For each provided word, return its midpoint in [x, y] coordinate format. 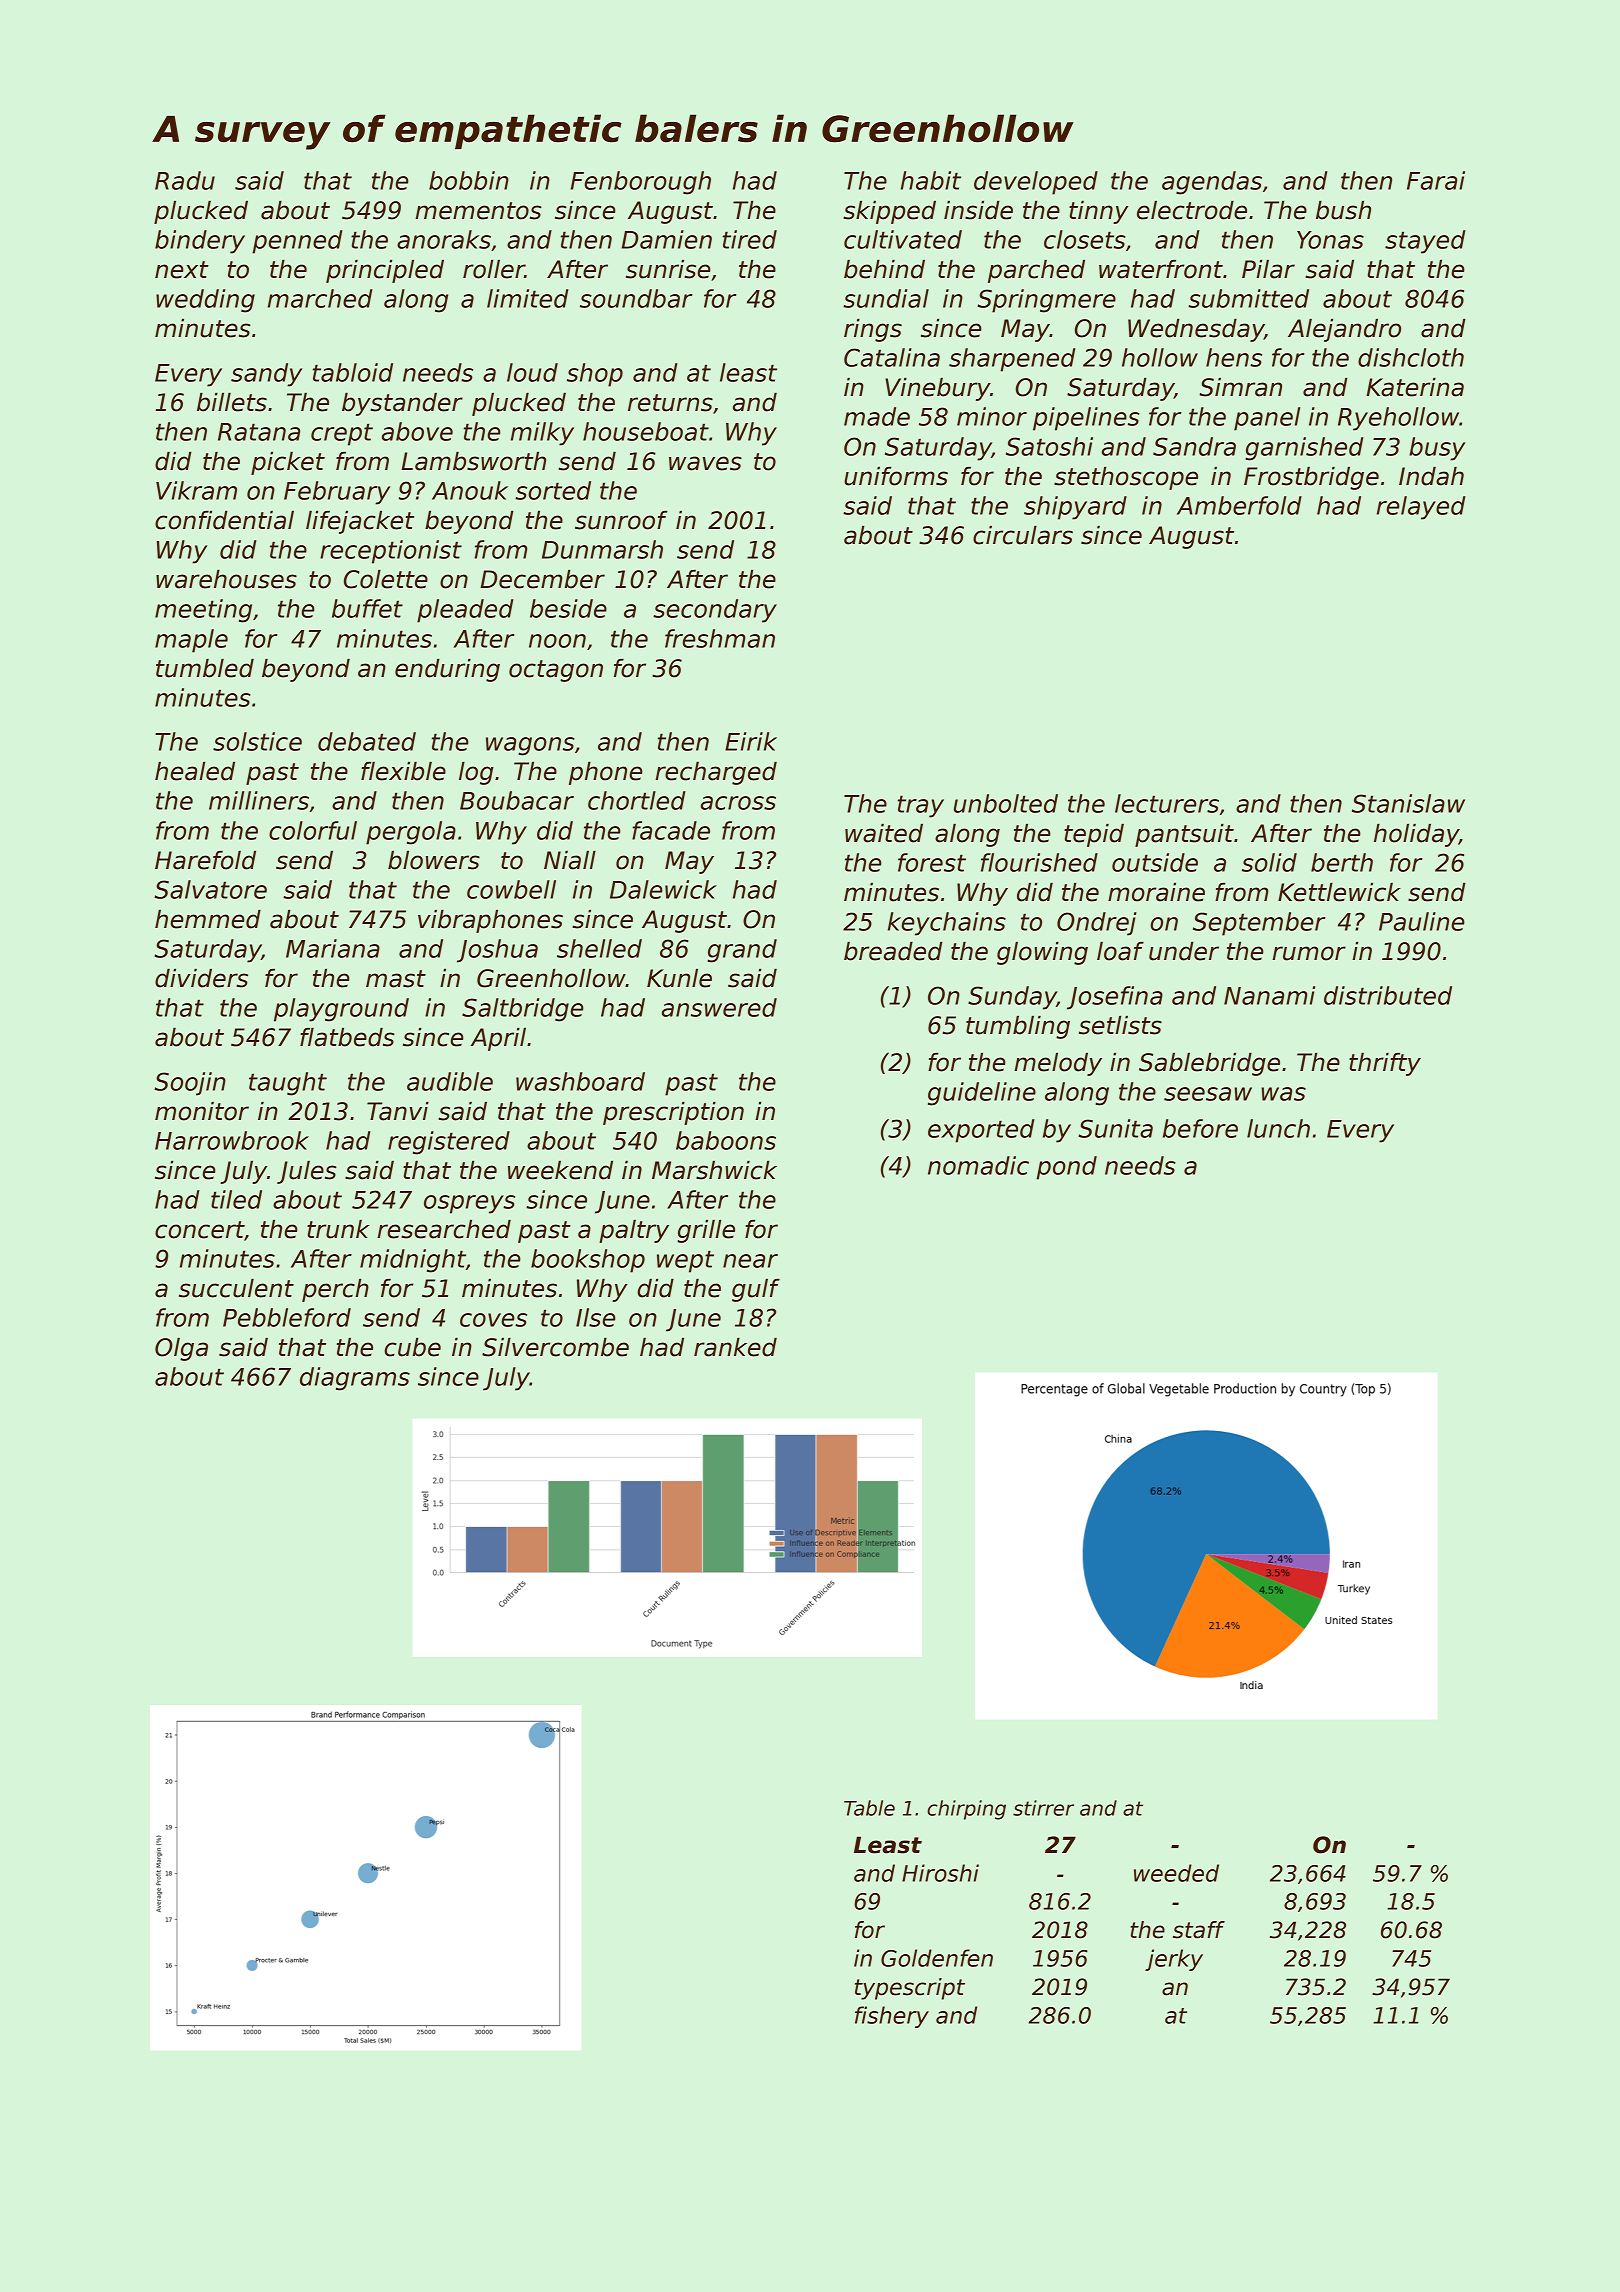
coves [493, 1320]
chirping [966, 1810]
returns [670, 403]
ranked [735, 1347]
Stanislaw [1408, 803]
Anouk [470, 490]
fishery [892, 2017]
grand [742, 951]
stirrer [1043, 1808]
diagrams [355, 1379]
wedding [205, 301]
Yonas [1330, 240]
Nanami [1269, 995]
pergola [411, 833]
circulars [1023, 535]
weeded [1176, 1873]
